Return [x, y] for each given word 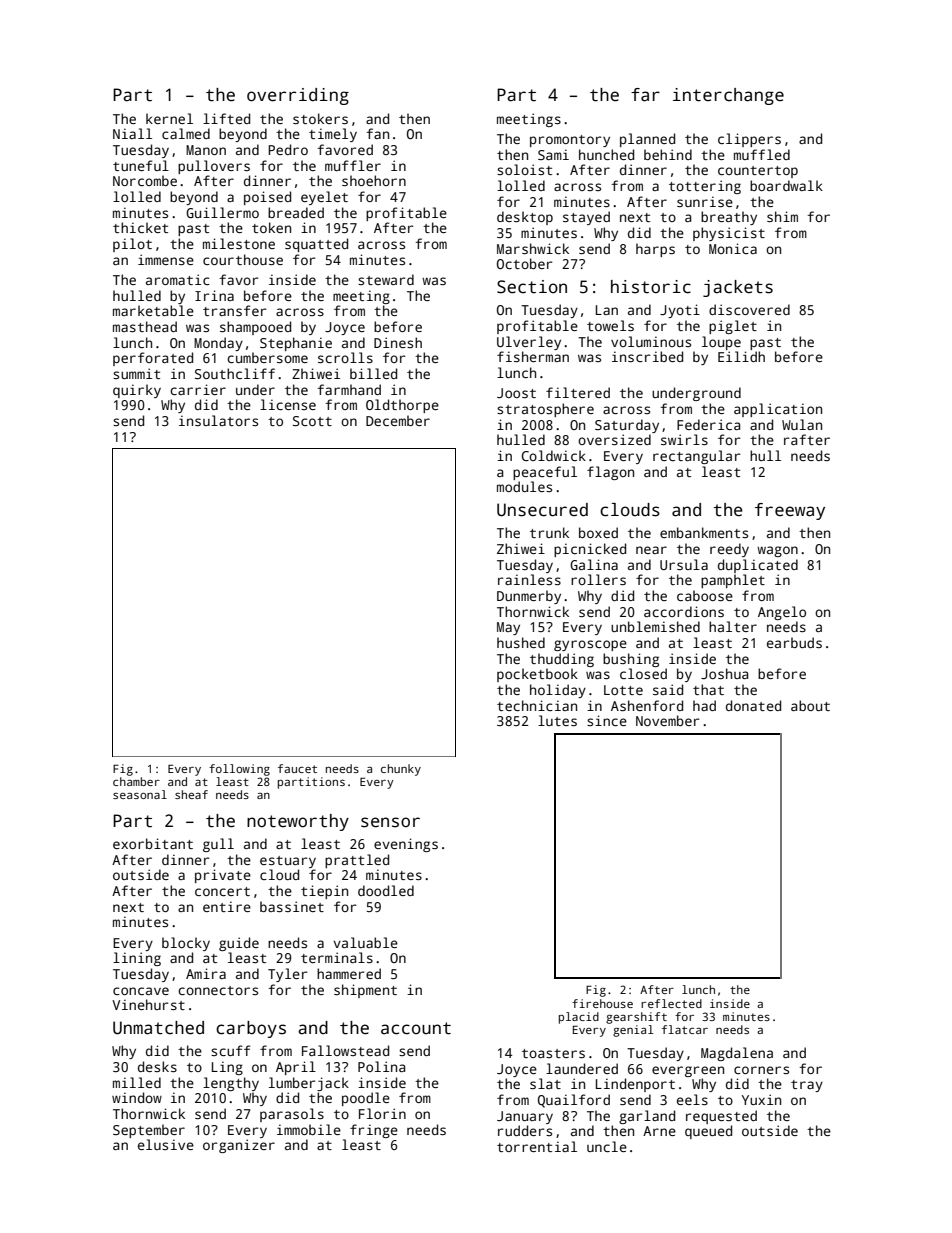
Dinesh [398, 342]
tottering [705, 187]
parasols [292, 1115]
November [668, 720]
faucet [297, 768]
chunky [401, 770]
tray [807, 1086]
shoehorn [374, 180]
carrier [198, 389]
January [525, 1117]
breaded [296, 212]
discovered [749, 309]
